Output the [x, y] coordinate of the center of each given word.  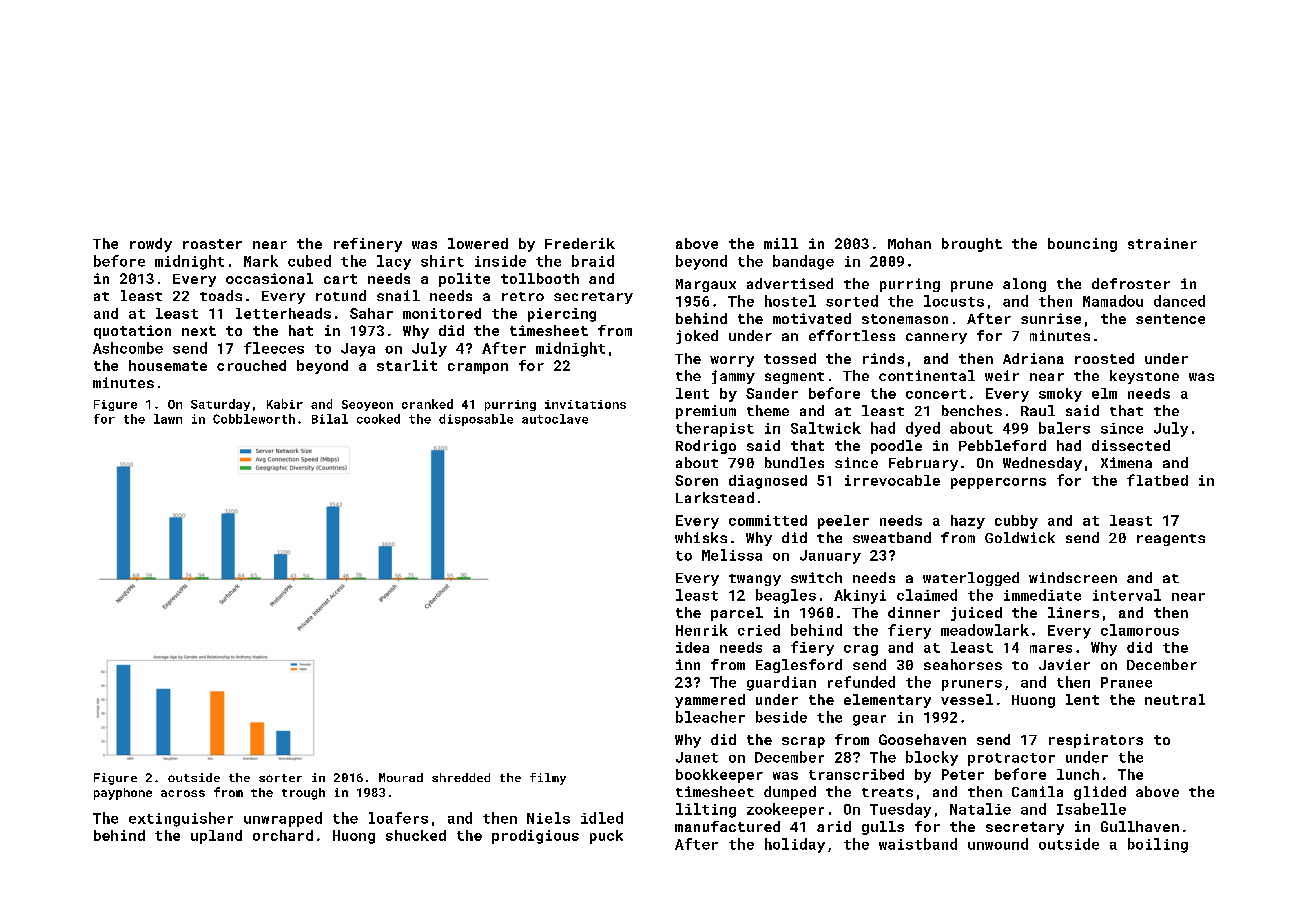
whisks [701, 537]
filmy [548, 779]
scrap [803, 742]
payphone [123, 794]
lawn [168, 419]
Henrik [702, 630]
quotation [132, 332]
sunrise [1051, 318]
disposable [476, 420]
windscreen [1073, 577]
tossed [790, 358]
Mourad [401, 777]
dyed [923, 429]
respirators [1096, 741]
